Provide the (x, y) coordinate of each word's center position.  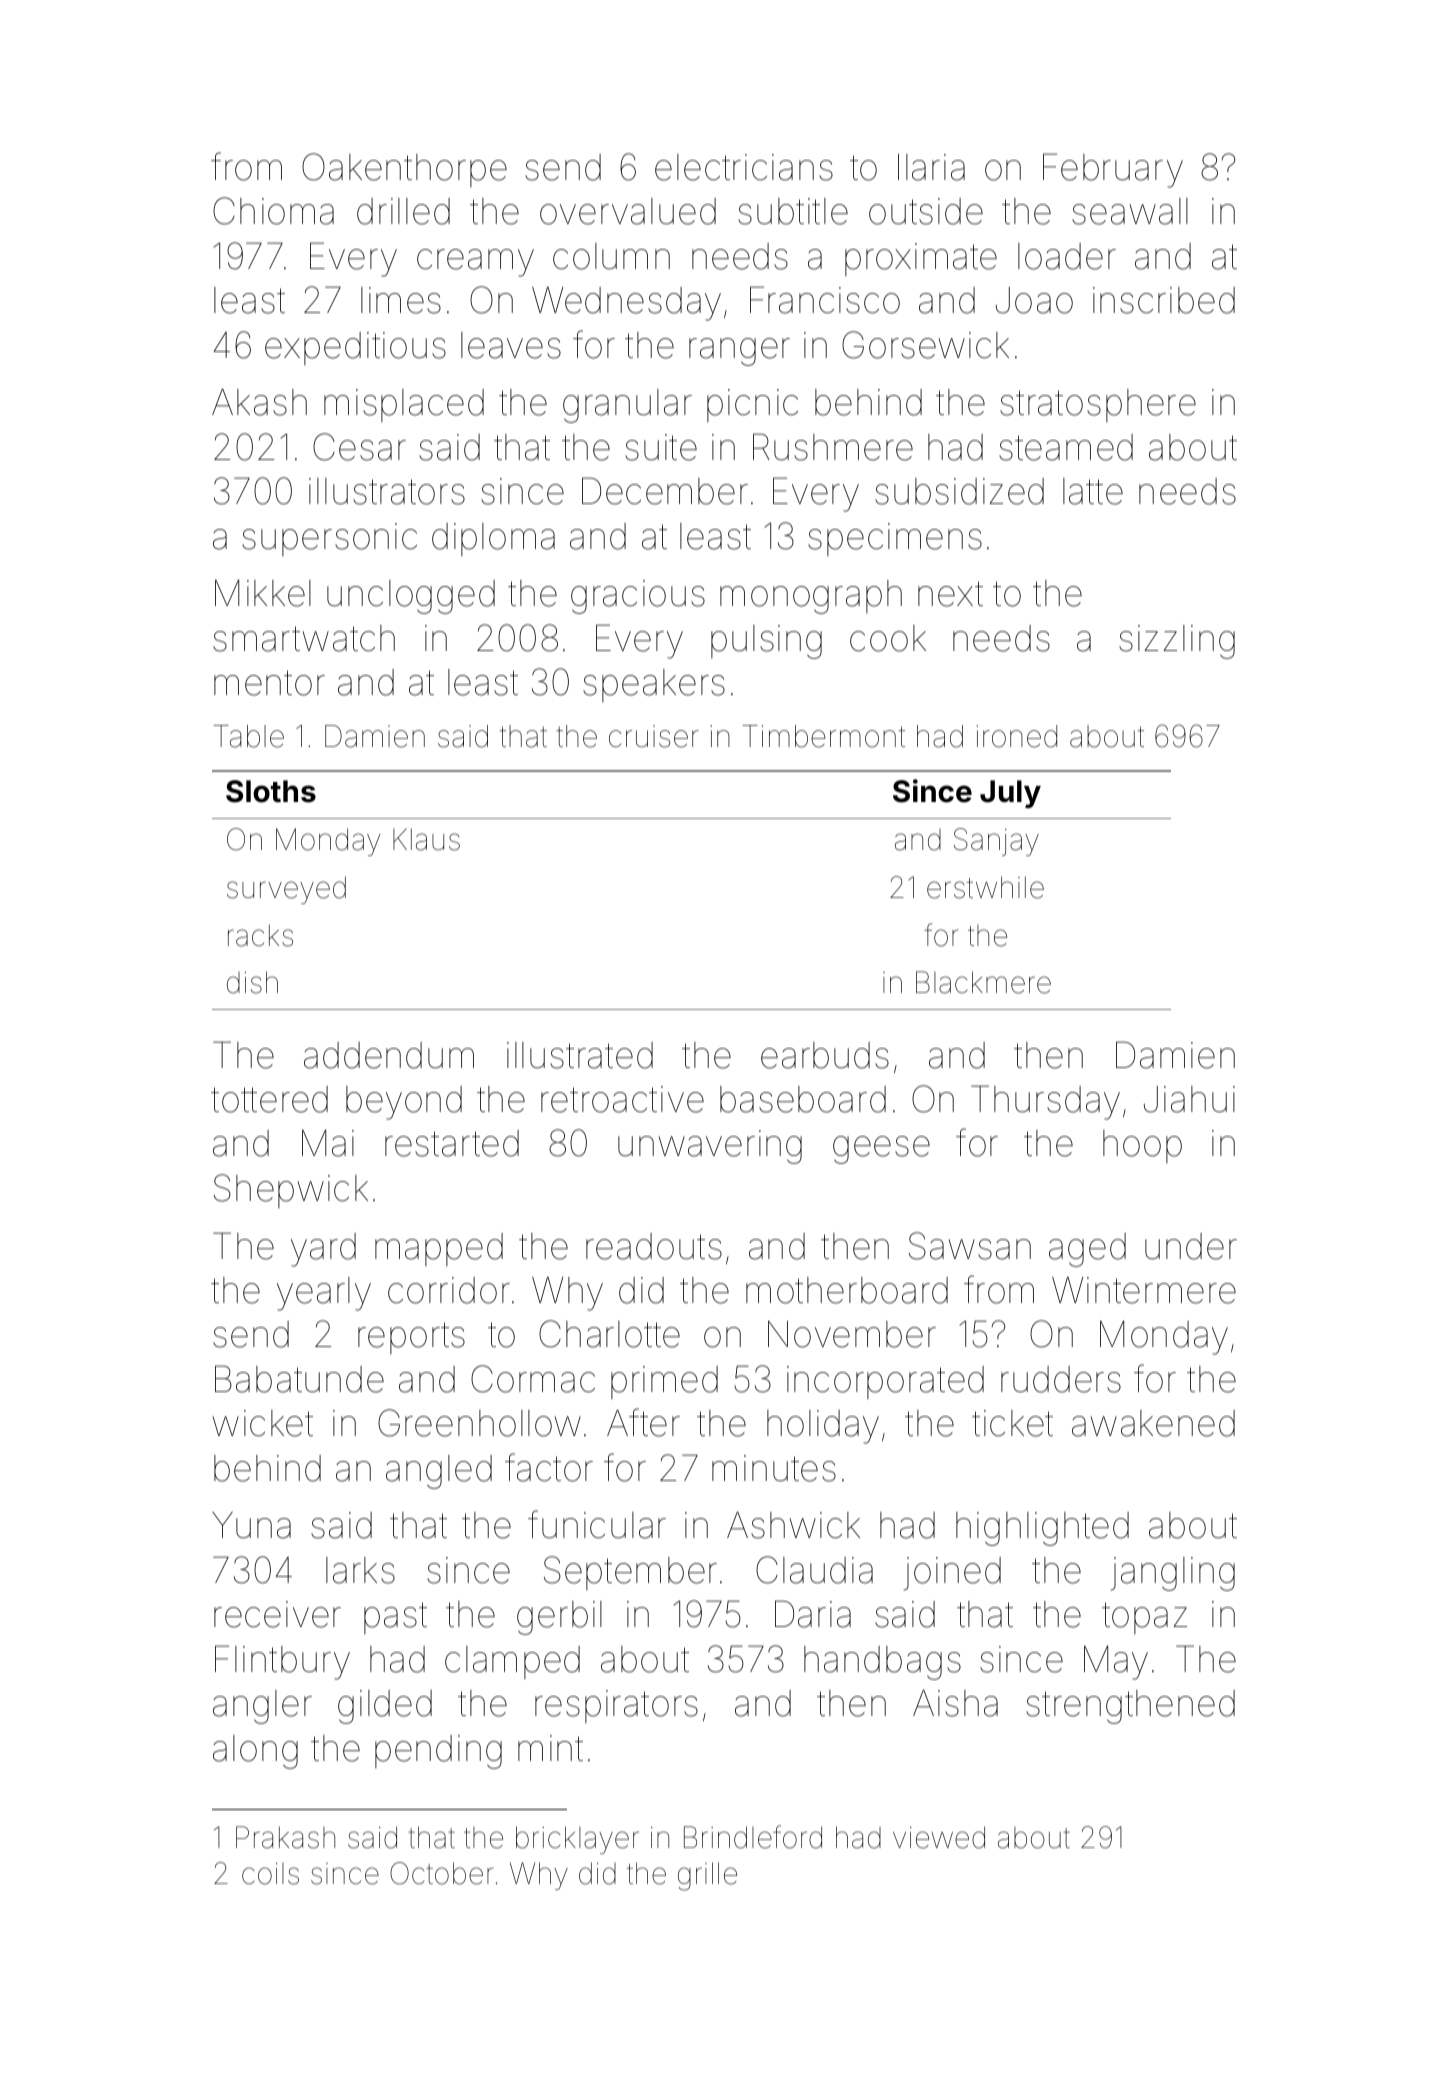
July (1010, 794)
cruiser (654, 736)
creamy (475, 263)
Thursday (1045, 1102)
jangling (1173, 1574)
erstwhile (985, 887)
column (611, 256)
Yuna (251, 1525)
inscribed (1164, 300)
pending (438, 1752)
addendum (389, 1055)
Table (249, 736)
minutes (774, 1468)
